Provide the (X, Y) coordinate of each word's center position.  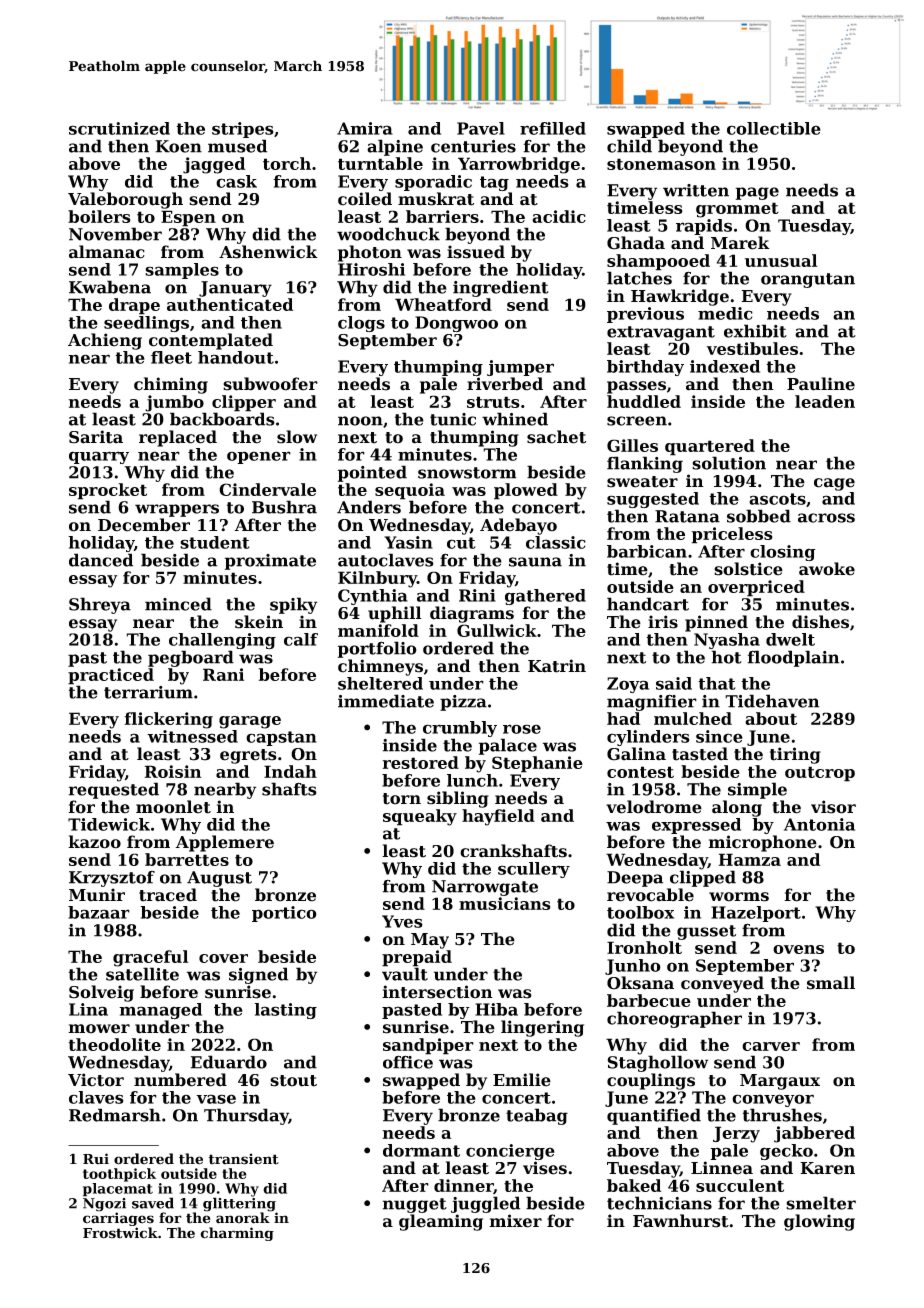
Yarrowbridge (519, 165)
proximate (270, 562)
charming (237, 1234)
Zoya (628, 685)
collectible (774, 128)
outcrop (820, 774)
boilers (99, 216)
